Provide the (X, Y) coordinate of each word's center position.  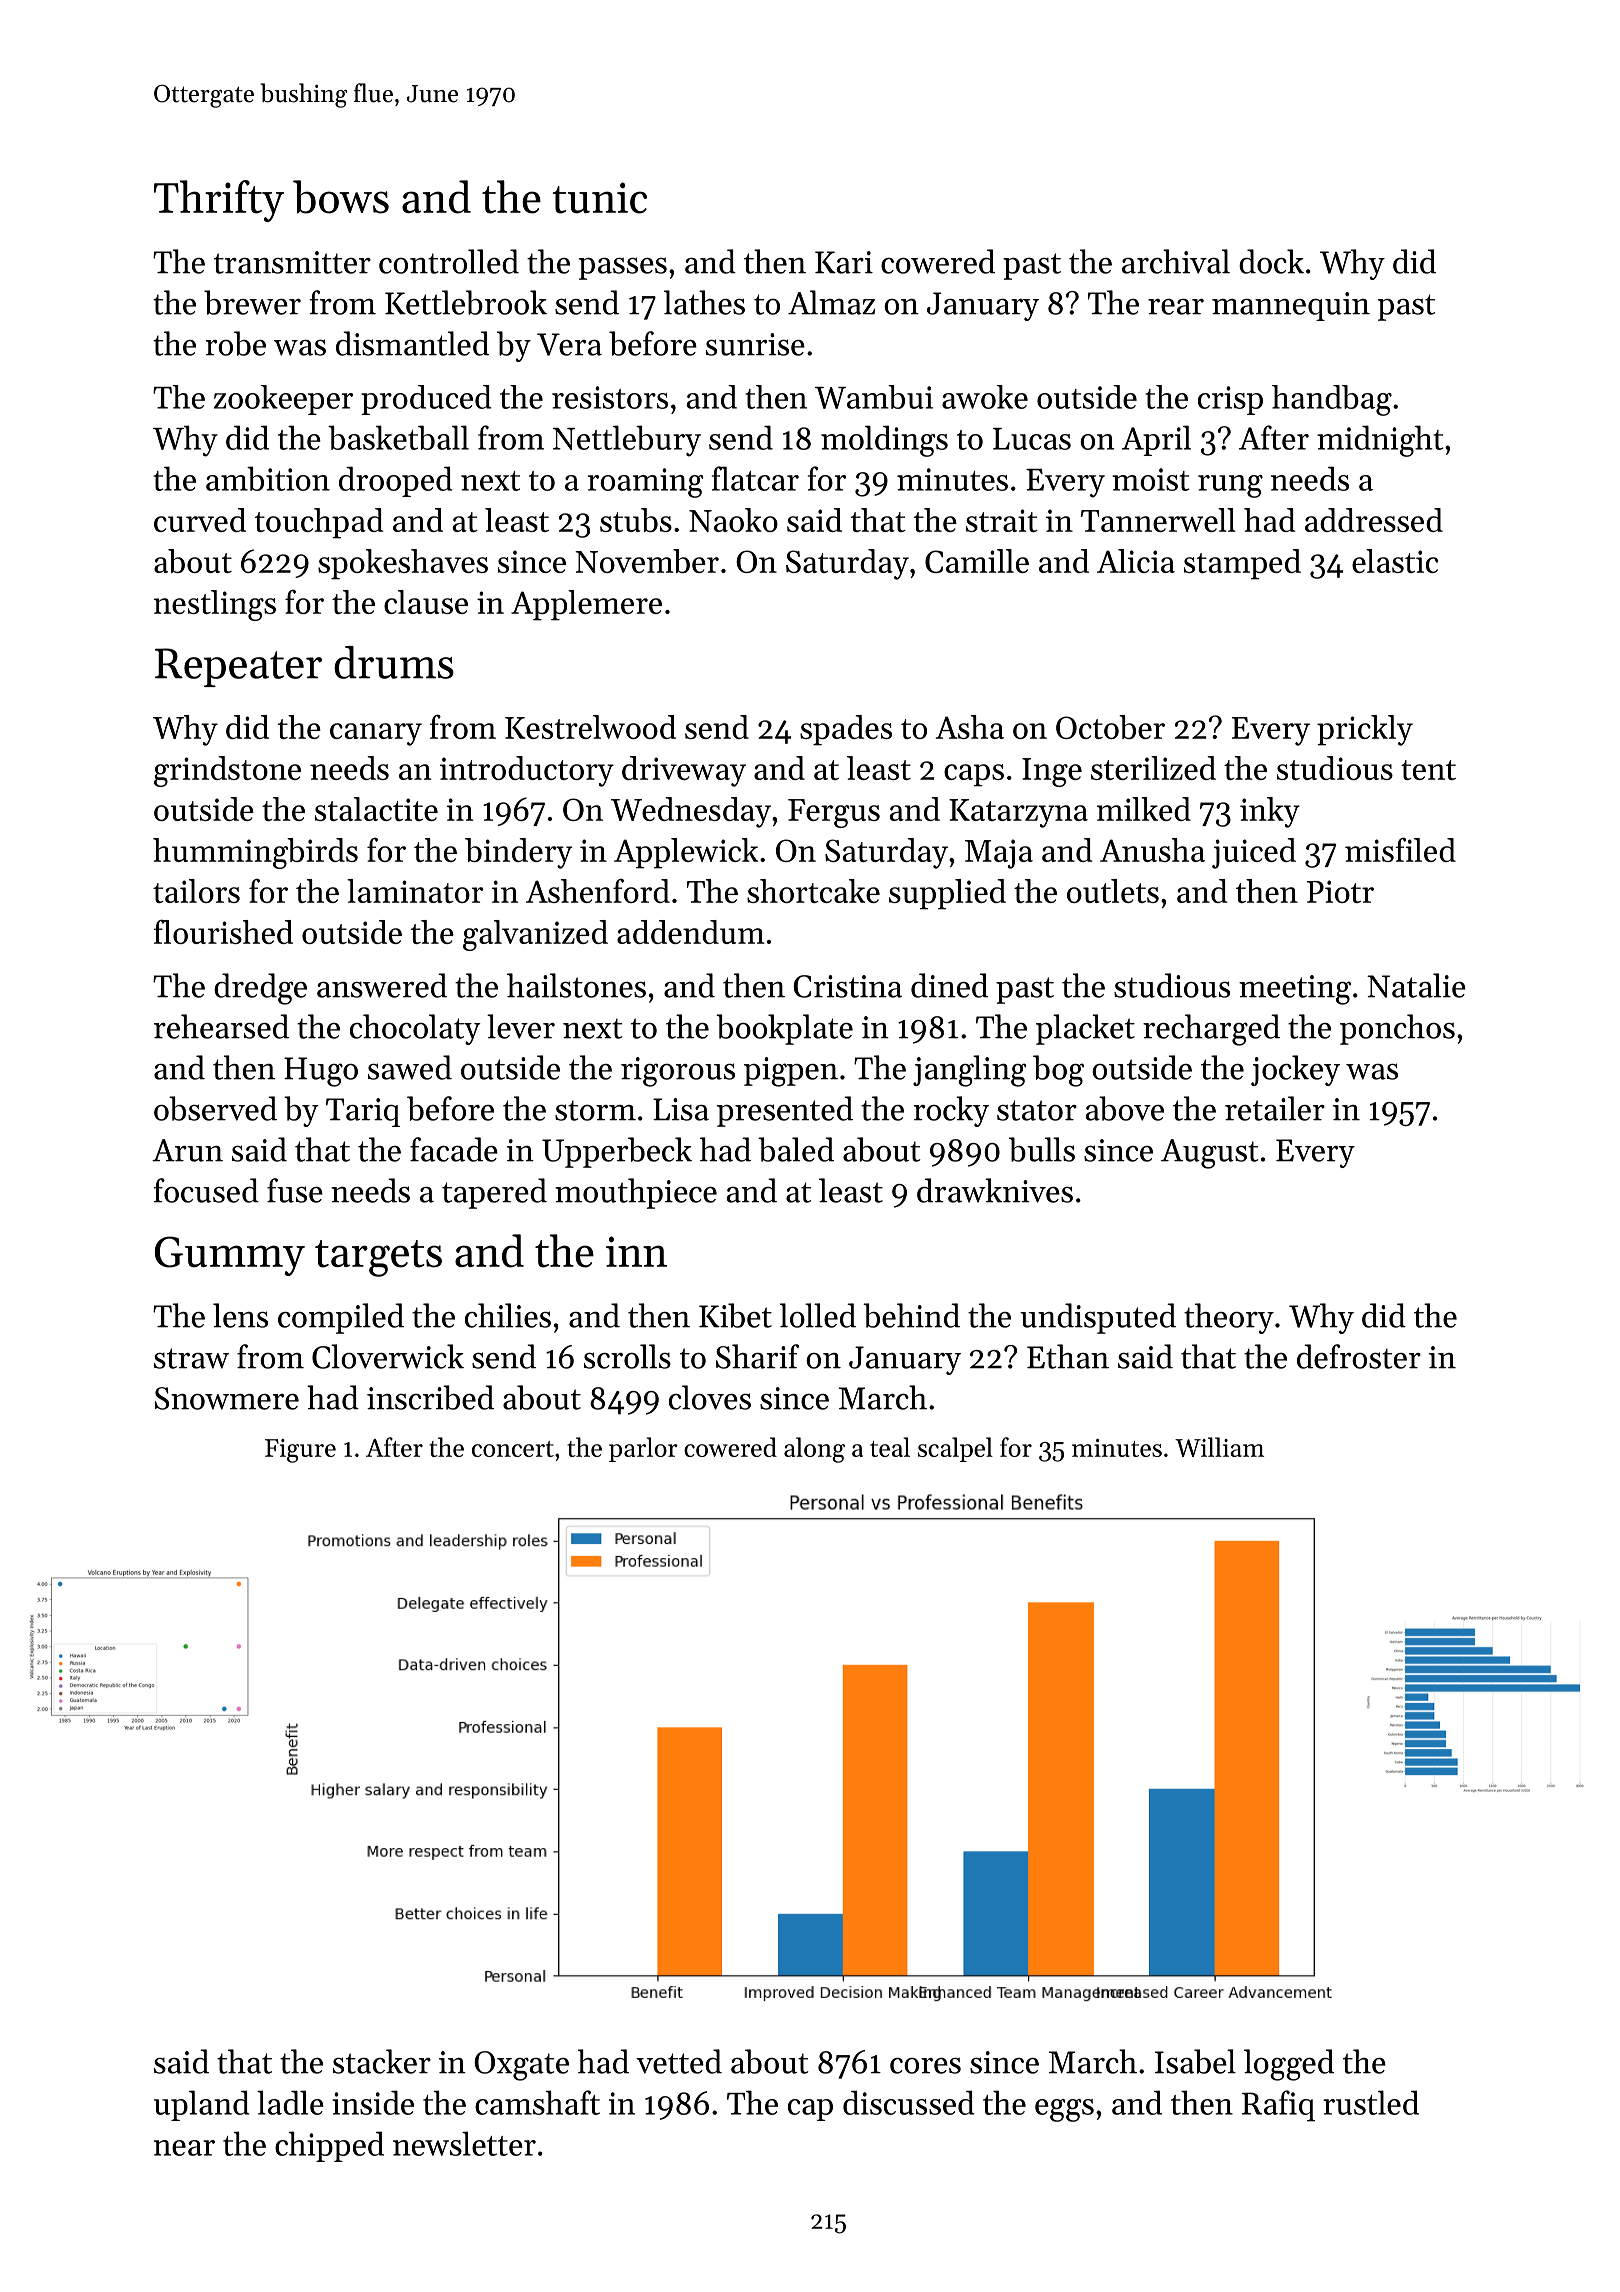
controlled (449, 261)
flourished (223, 931)
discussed (909, 2102)
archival (1176, 261)
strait (1002, 520)
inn (636, 1251)
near (184, 2148)
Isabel (1195, 2061)
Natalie (1416, 985)
